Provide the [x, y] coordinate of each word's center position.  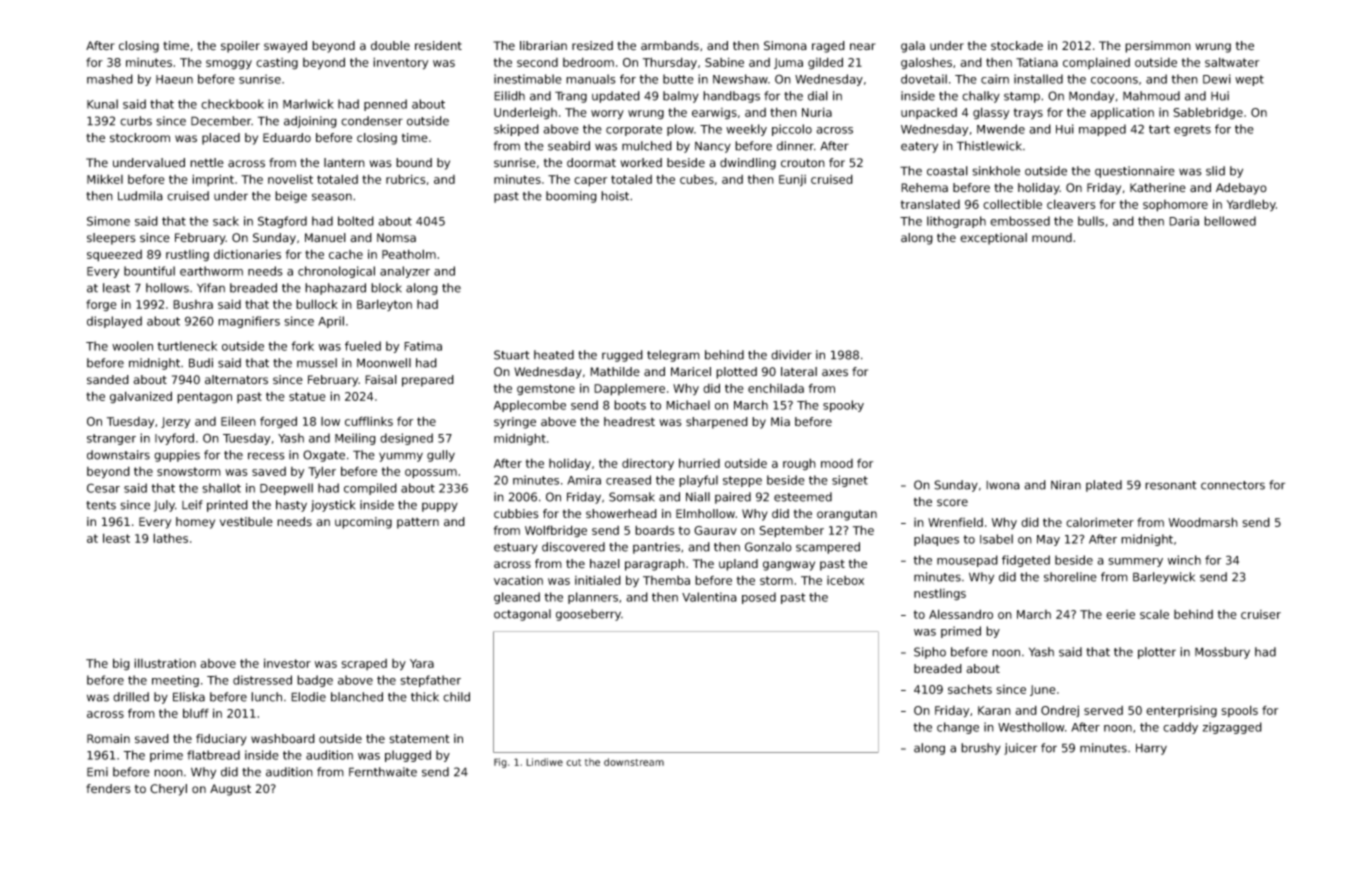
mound [1052, 238]
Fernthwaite [383, 772]
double [390, 46]
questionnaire [1135, 172]
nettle [207, 163]
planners [593, 598]
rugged [622, 356]
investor [287, 663]
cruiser [1261, 614]
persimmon [1158, 47]
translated [930, 204]
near [863, 47]
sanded [108, 380]
